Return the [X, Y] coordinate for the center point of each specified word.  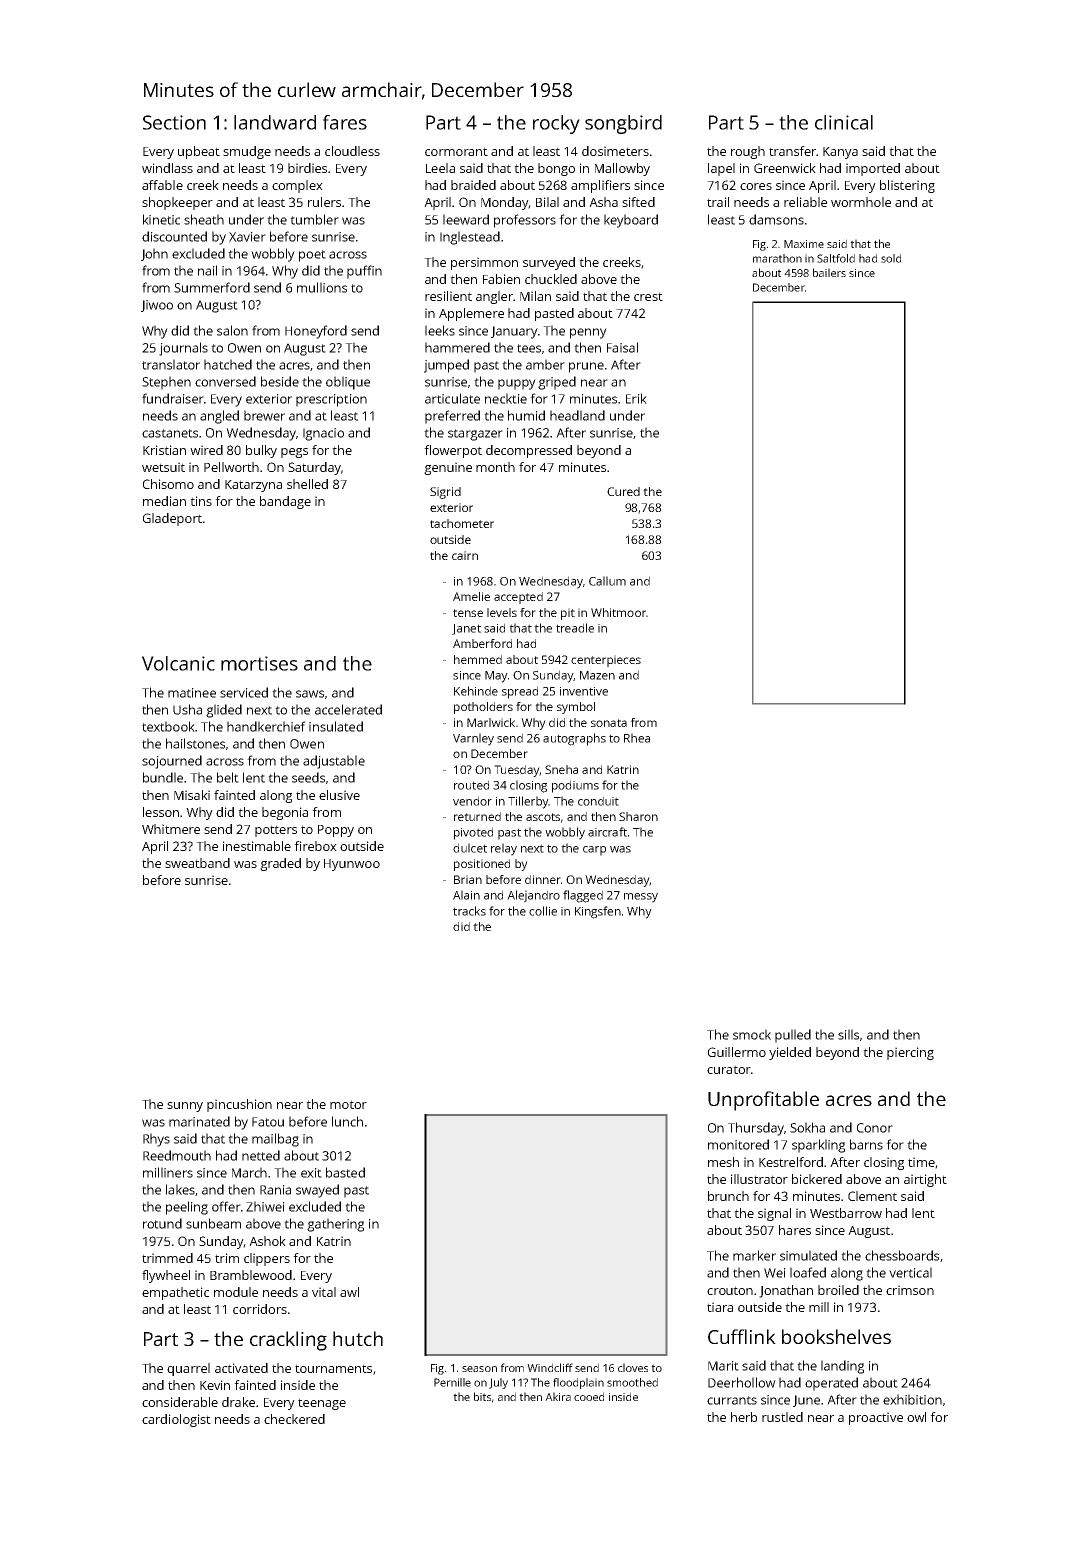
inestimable [257, 846]
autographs [574, 739]
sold [891, 258]
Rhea [637, 738]
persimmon [484, 263]
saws [310, 694]
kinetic [161, 219]
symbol [576, 708]
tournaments [333, 1368]
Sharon [638, 816]
